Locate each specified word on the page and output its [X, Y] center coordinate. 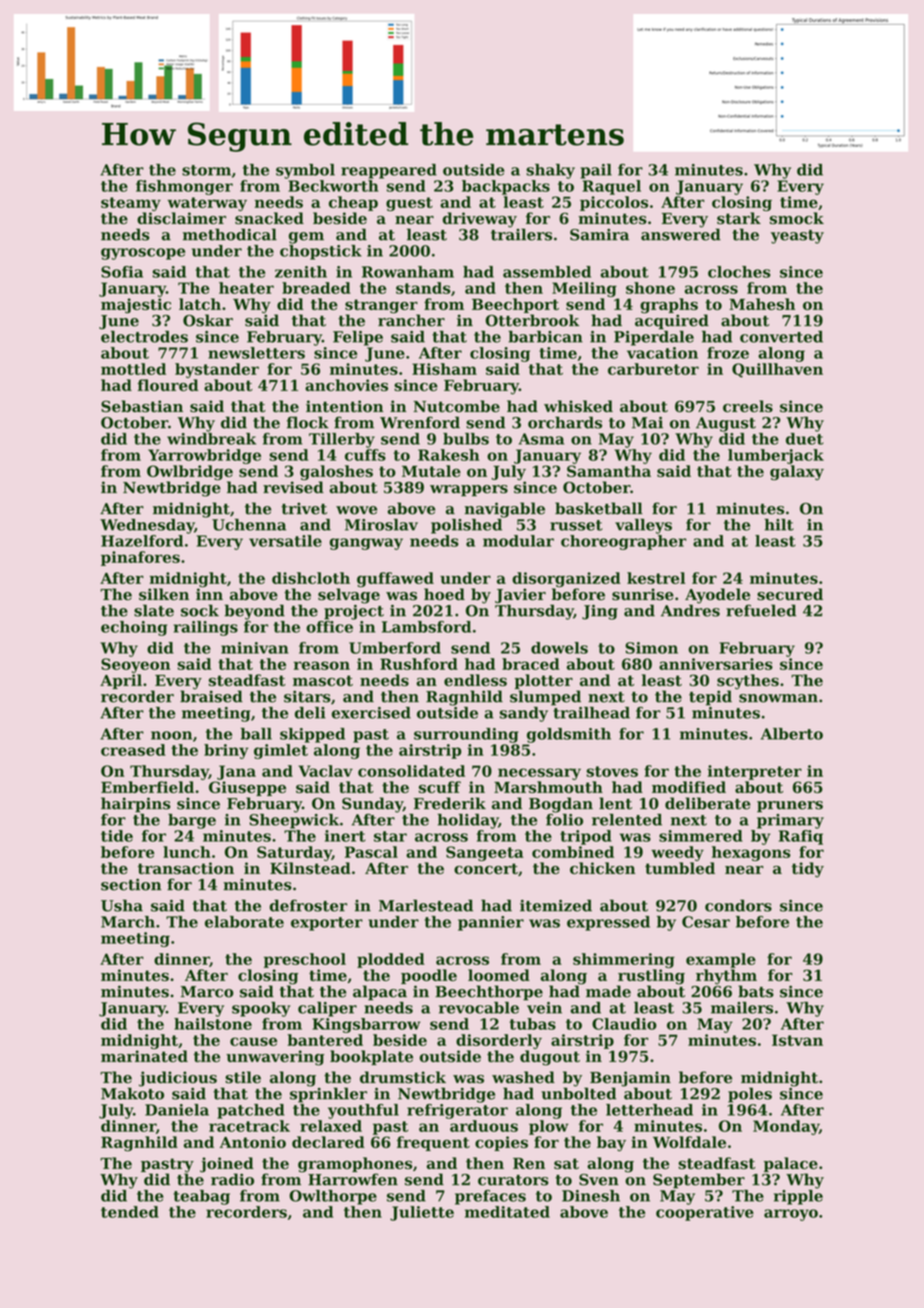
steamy [131, 204]
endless [475, 680]
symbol [305, 171]
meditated [507, 1212]
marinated [144, 1056]
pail [596, 171]
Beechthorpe [489, 993]
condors [738, 905]
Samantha [609, 471]
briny [226, 751]
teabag [201, 1197]
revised [293, 487]
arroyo [791, 1215]
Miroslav [381, 524]
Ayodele [717, 596]
